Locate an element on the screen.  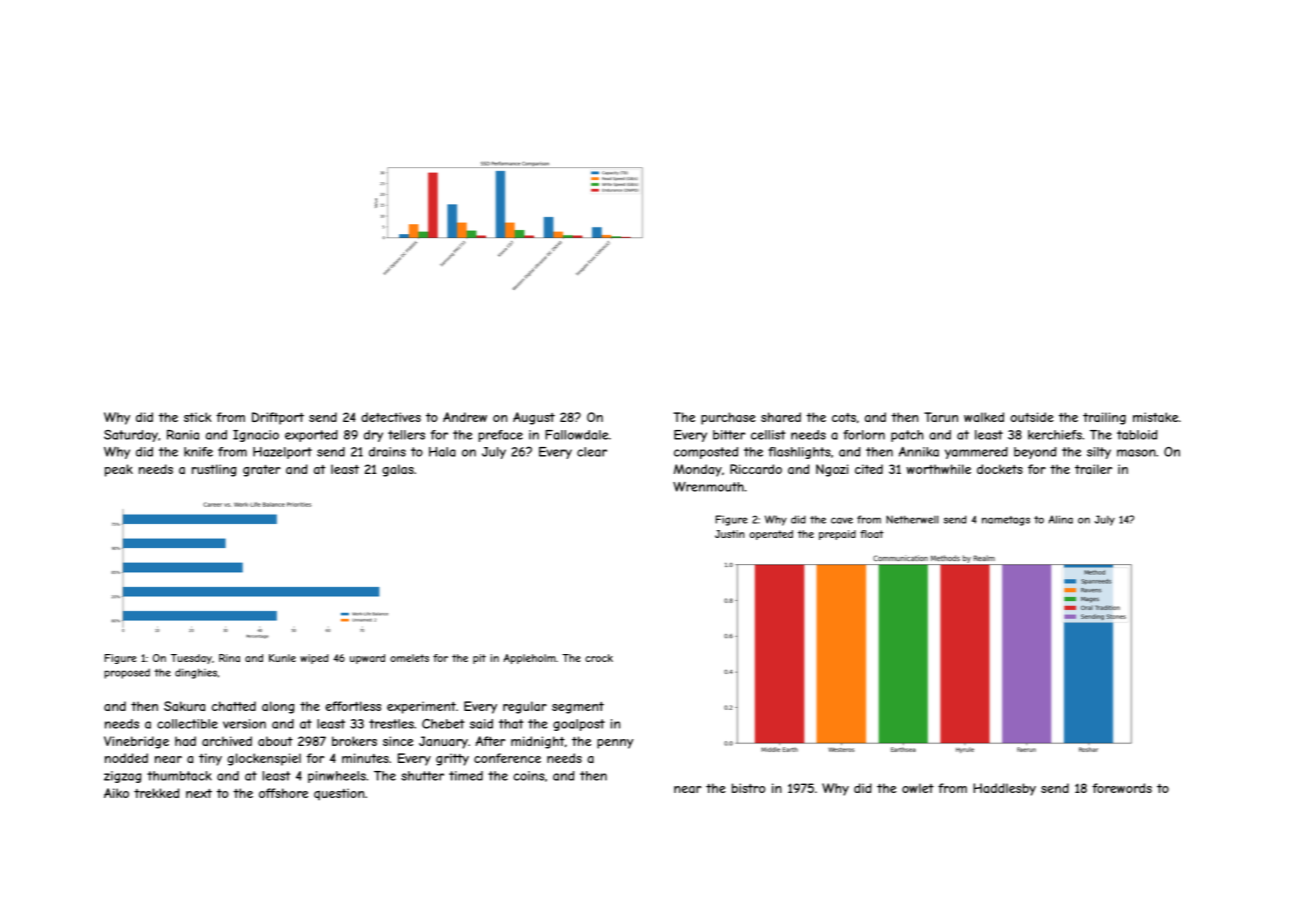
along is located at coordinates (278, 707).
